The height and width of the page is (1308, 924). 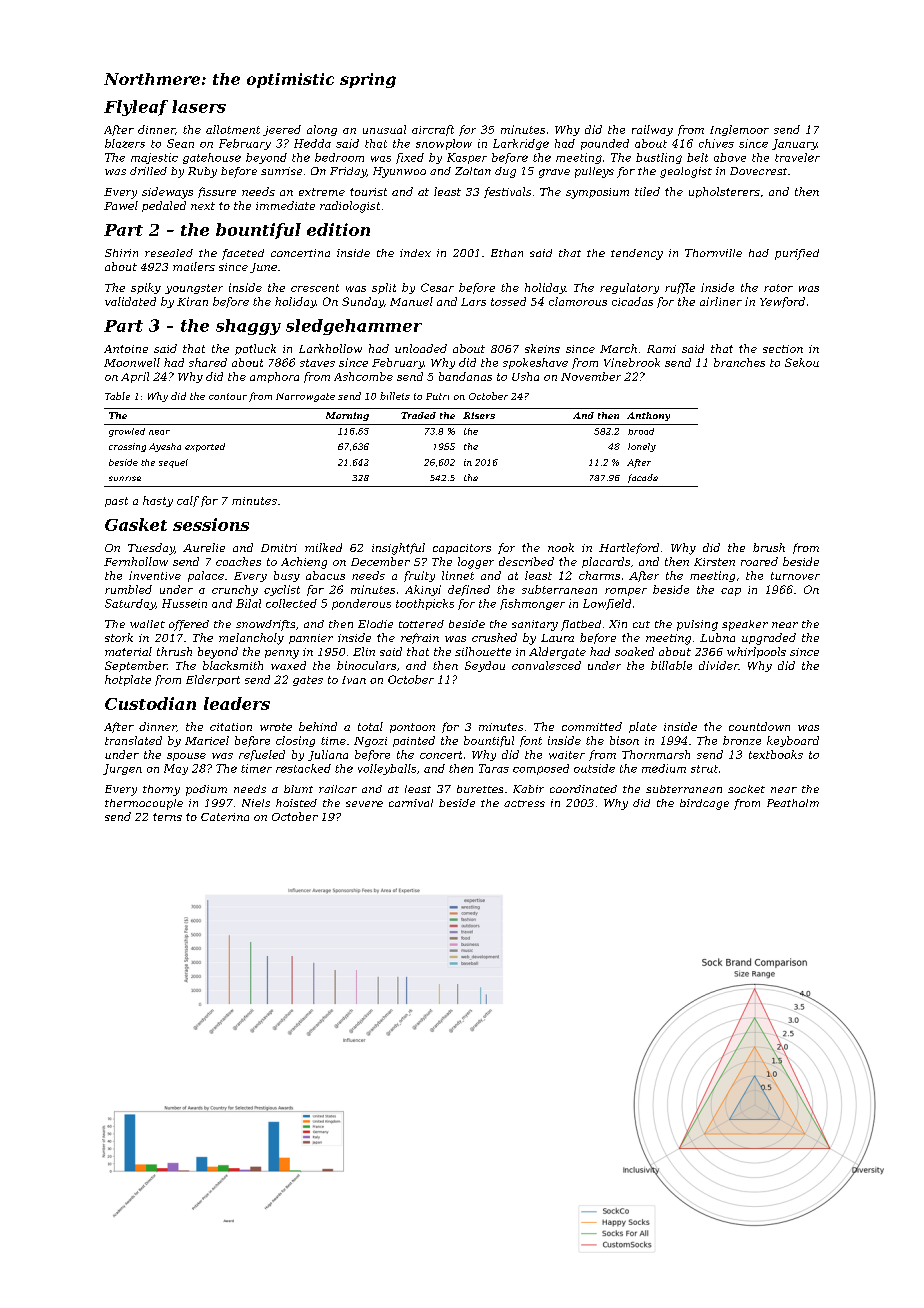 I want to click on radiologist, so click(x=350, y=207).
